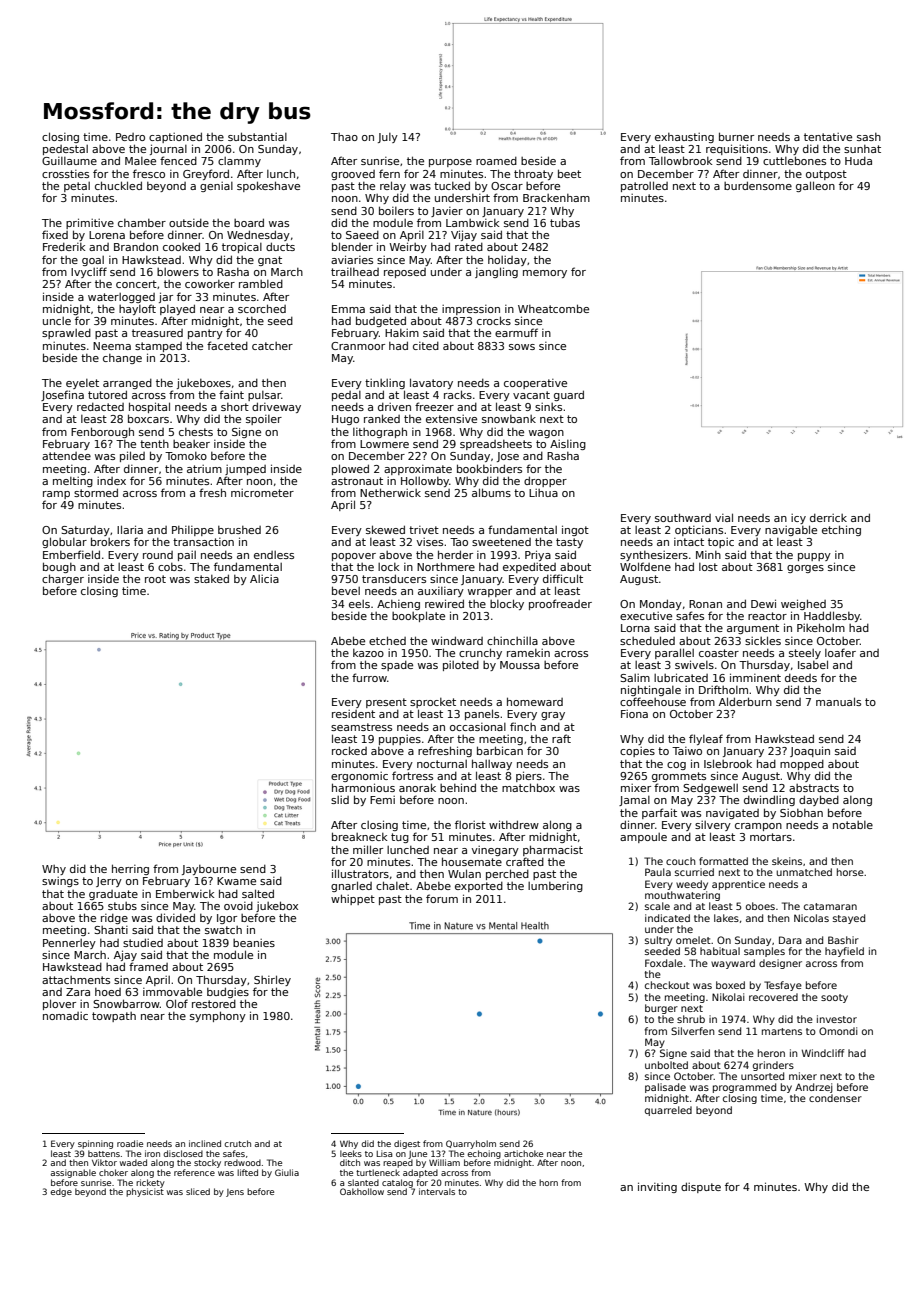 The image size is (924, 1308). Describe the element at coordinates (60, 882) in the image. I see `swings` at that location.
